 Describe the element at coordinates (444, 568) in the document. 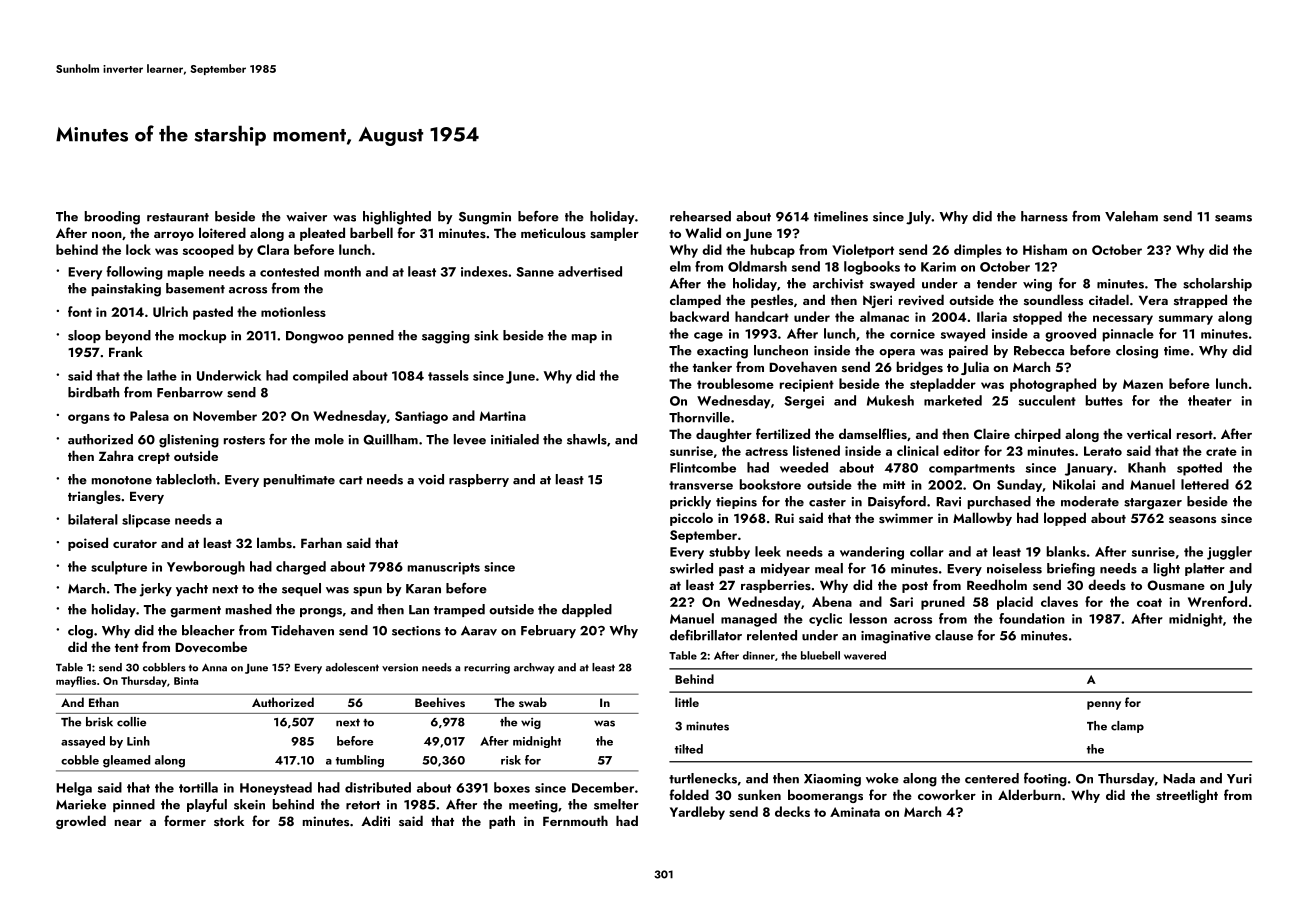

I see `manuscripts` at that location.
